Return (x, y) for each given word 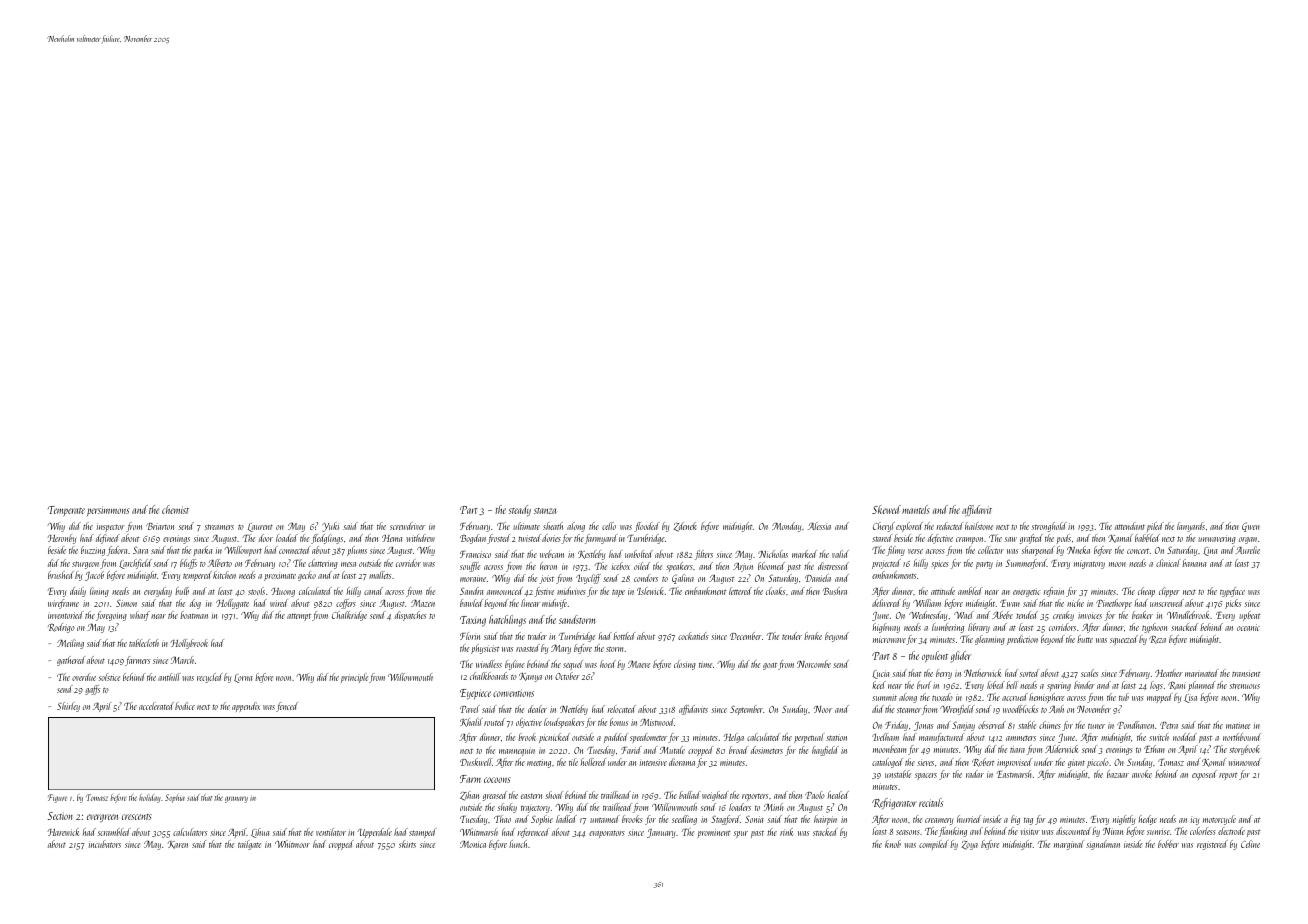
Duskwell (476, 762)
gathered (71, 661)
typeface (1232, 592)
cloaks (775, 591)
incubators (105, 844)
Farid (631, 750)
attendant (1130, 526)
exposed (1204, 775)
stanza (545, 511)
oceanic (1248, 627)
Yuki (330, 527)
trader (537, 636)
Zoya (969, 845)
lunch (518, 844)
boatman (194, 615)
